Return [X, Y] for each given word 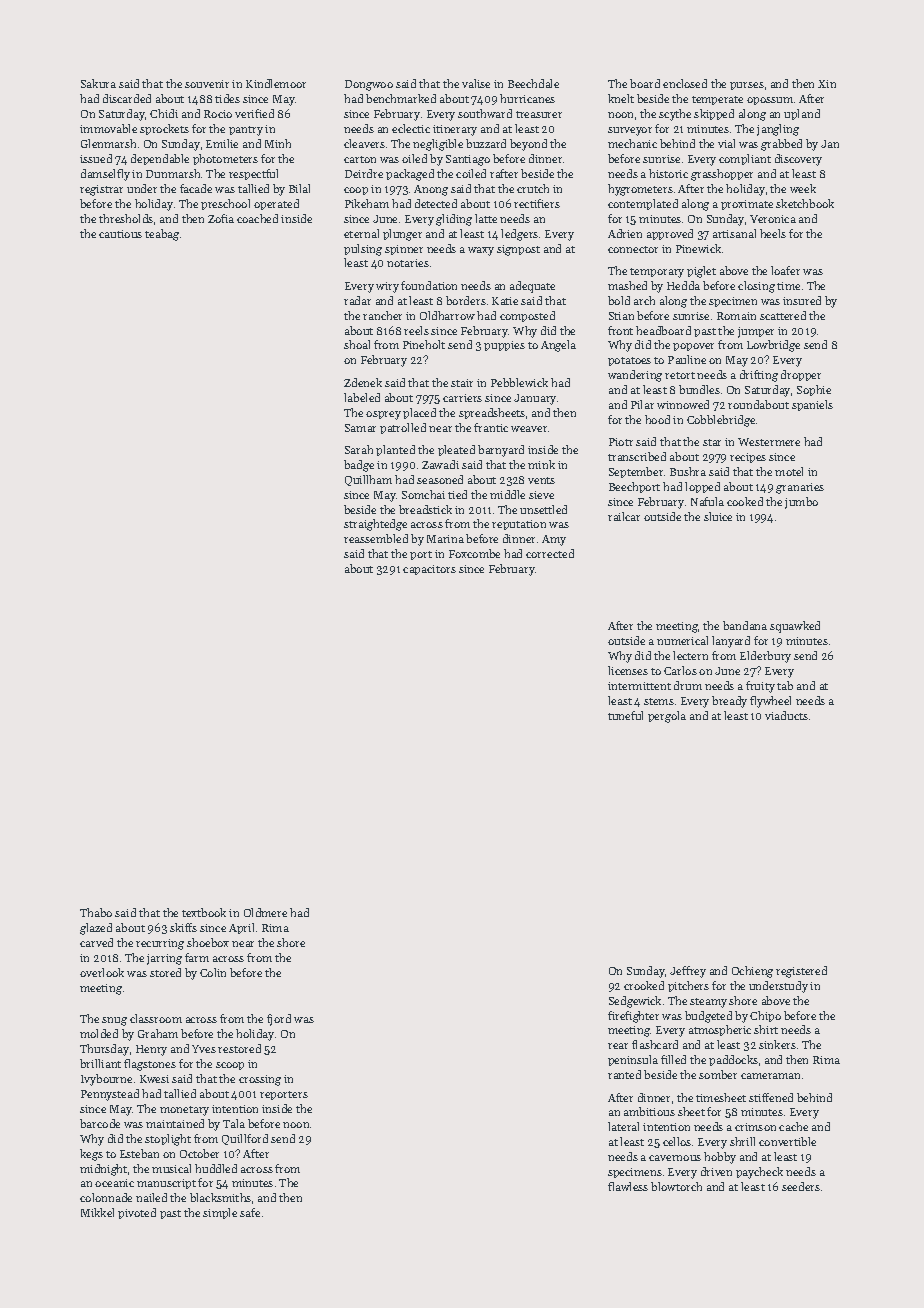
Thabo [96, 912]
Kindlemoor [276, 83]
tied [457, 494]
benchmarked [401, 98]
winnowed [683, 404]
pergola [667, 717]
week [803, 188]
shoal [357, 344]
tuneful [625, 715]
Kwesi [154, 1079]
